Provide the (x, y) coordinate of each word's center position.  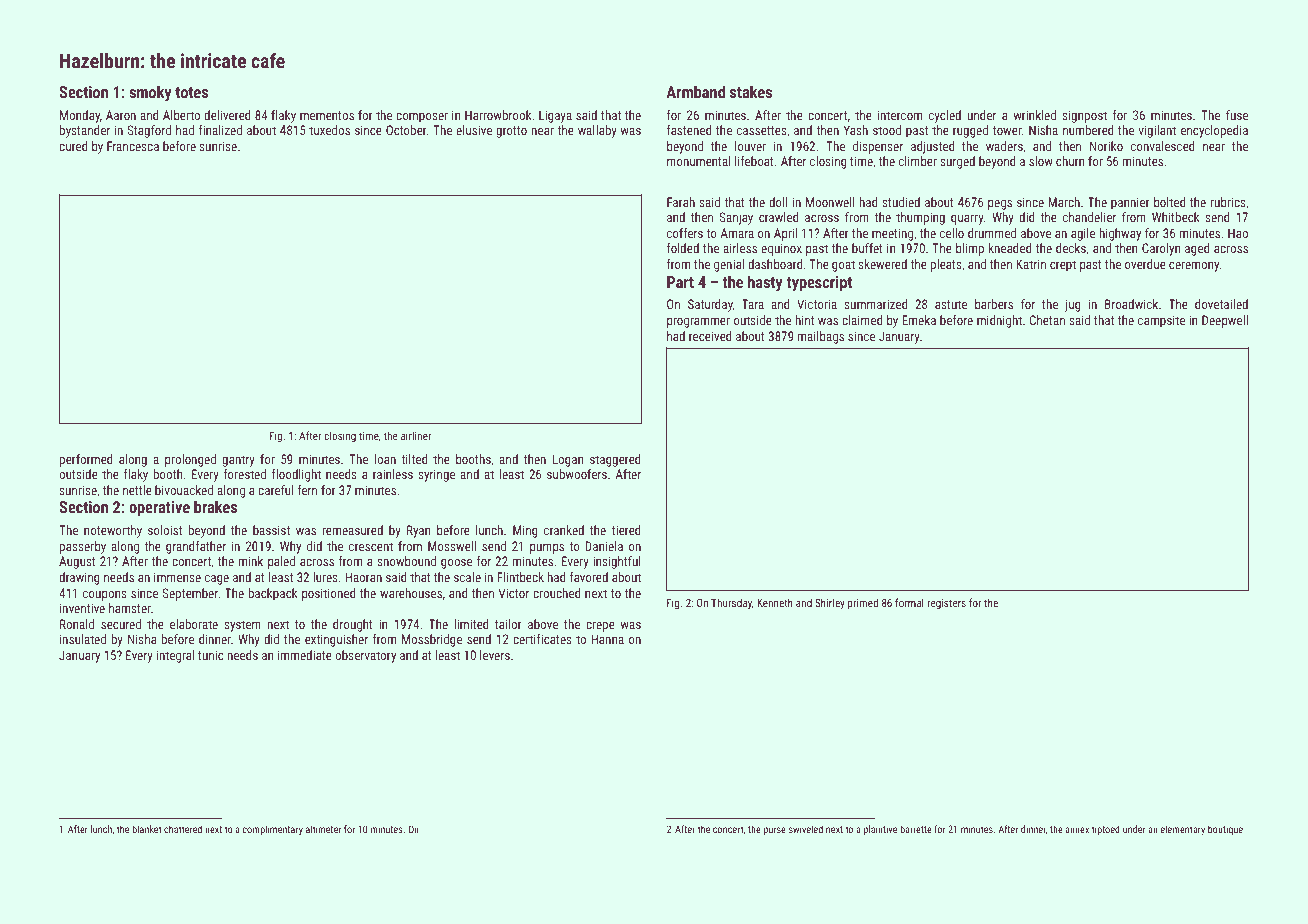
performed (86, 460)
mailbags (821, 337)
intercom (900, 115)
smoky (150, 93)
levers (495, 655)
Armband (695, 91)
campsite (1161, 321)
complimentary (272, 830)
